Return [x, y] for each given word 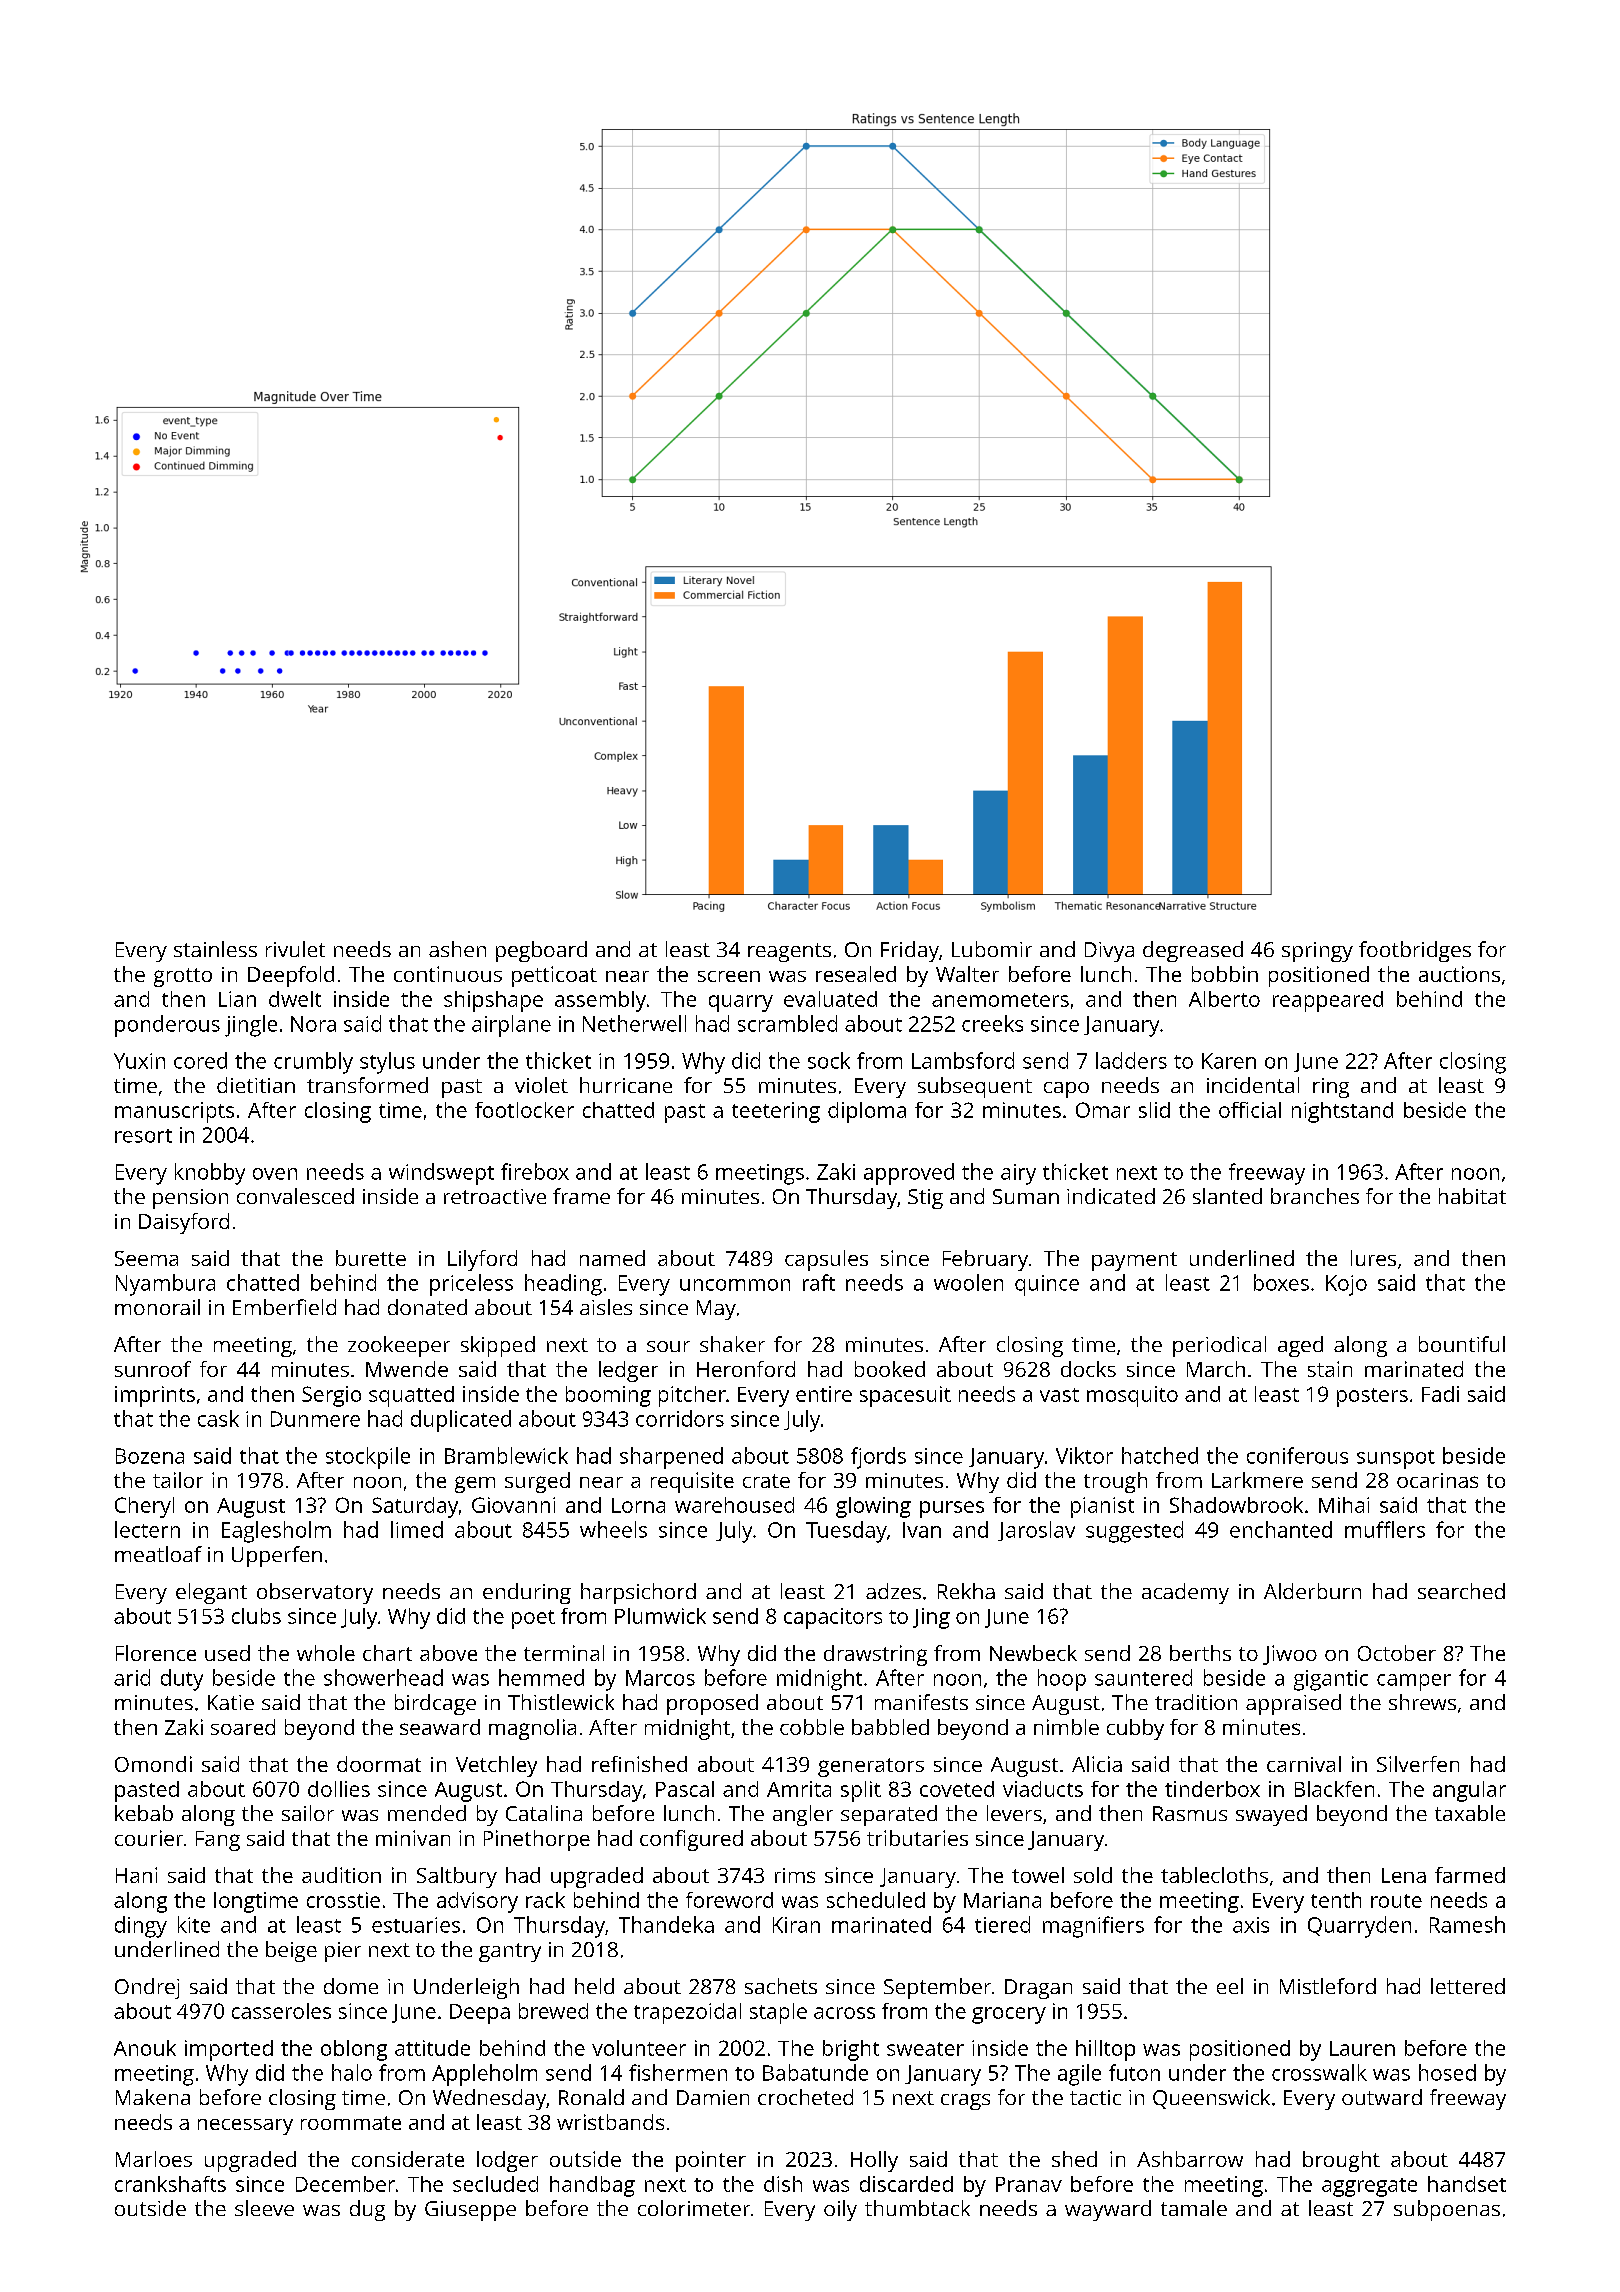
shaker [732, 1344]
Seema [146, 1258]
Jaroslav [1036, 1531]
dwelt [295, 999]
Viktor [1084, 1455]
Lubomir [992, 949]
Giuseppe [470, 2211]
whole [326, 1653]
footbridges [1415, 951]
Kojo [1346, 1285]
